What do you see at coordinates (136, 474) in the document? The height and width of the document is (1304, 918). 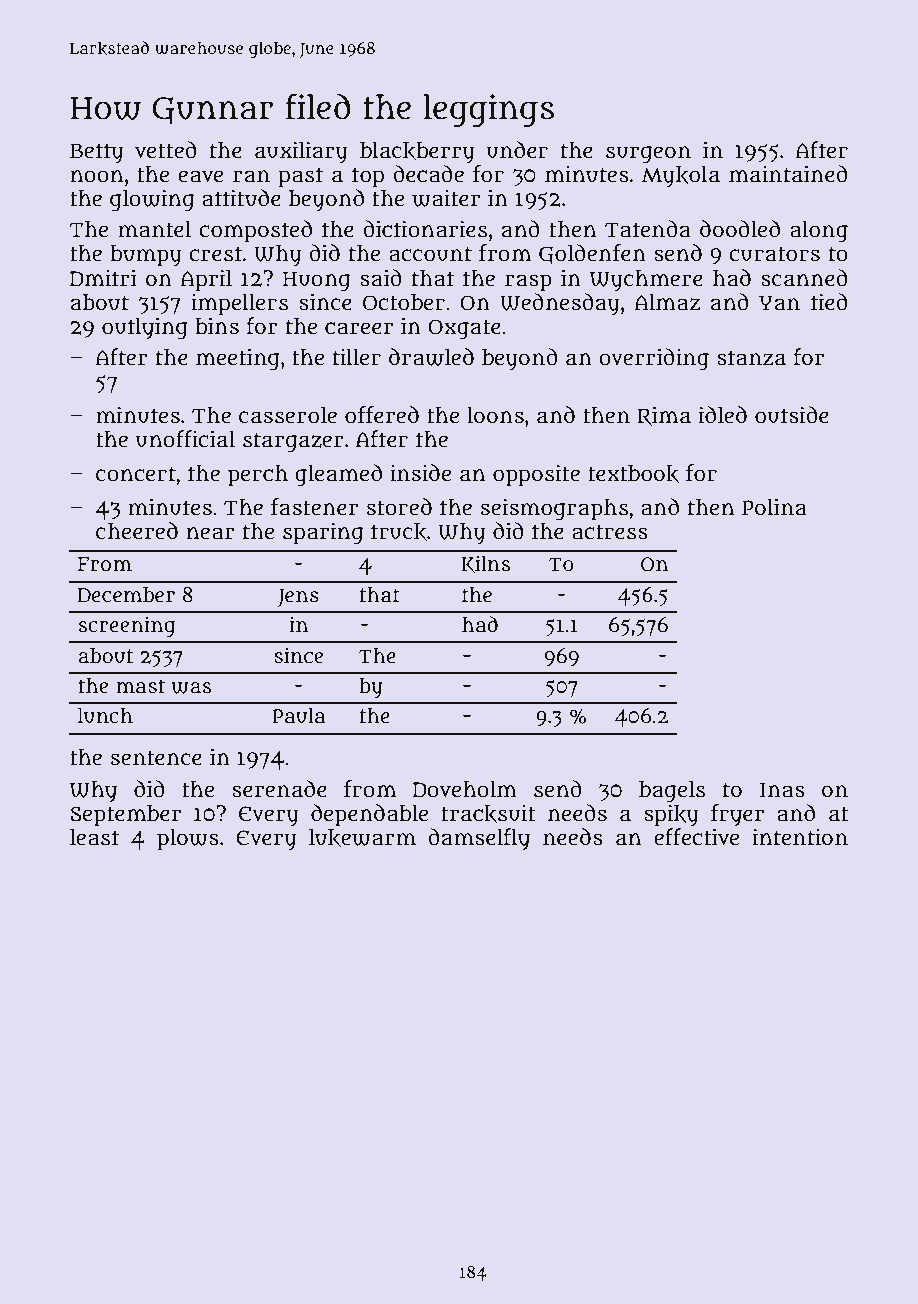 I see `concert` at bounding box center [136, 474].
